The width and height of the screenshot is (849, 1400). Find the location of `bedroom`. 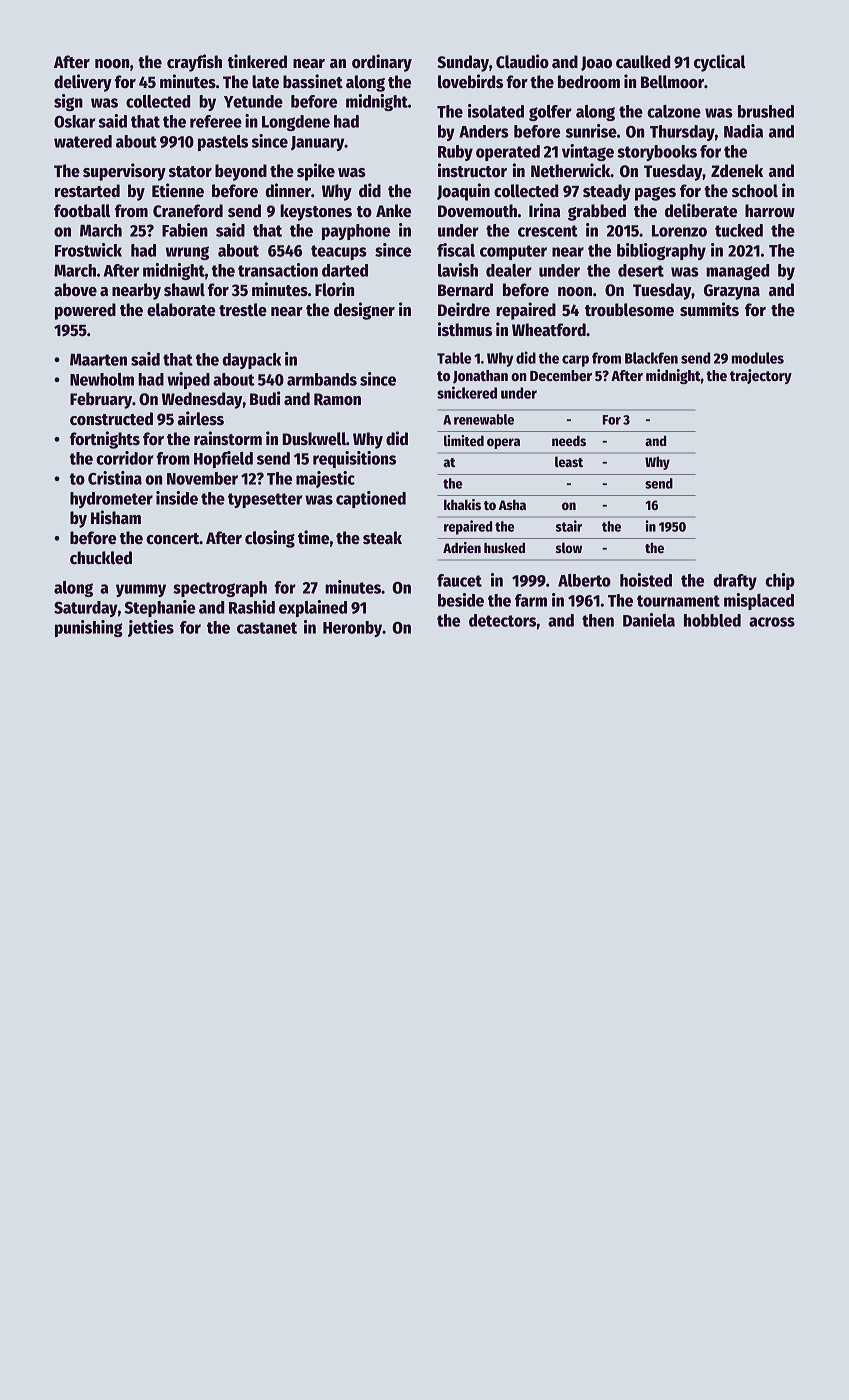

bedroom is located at coordinates (589, 82).
